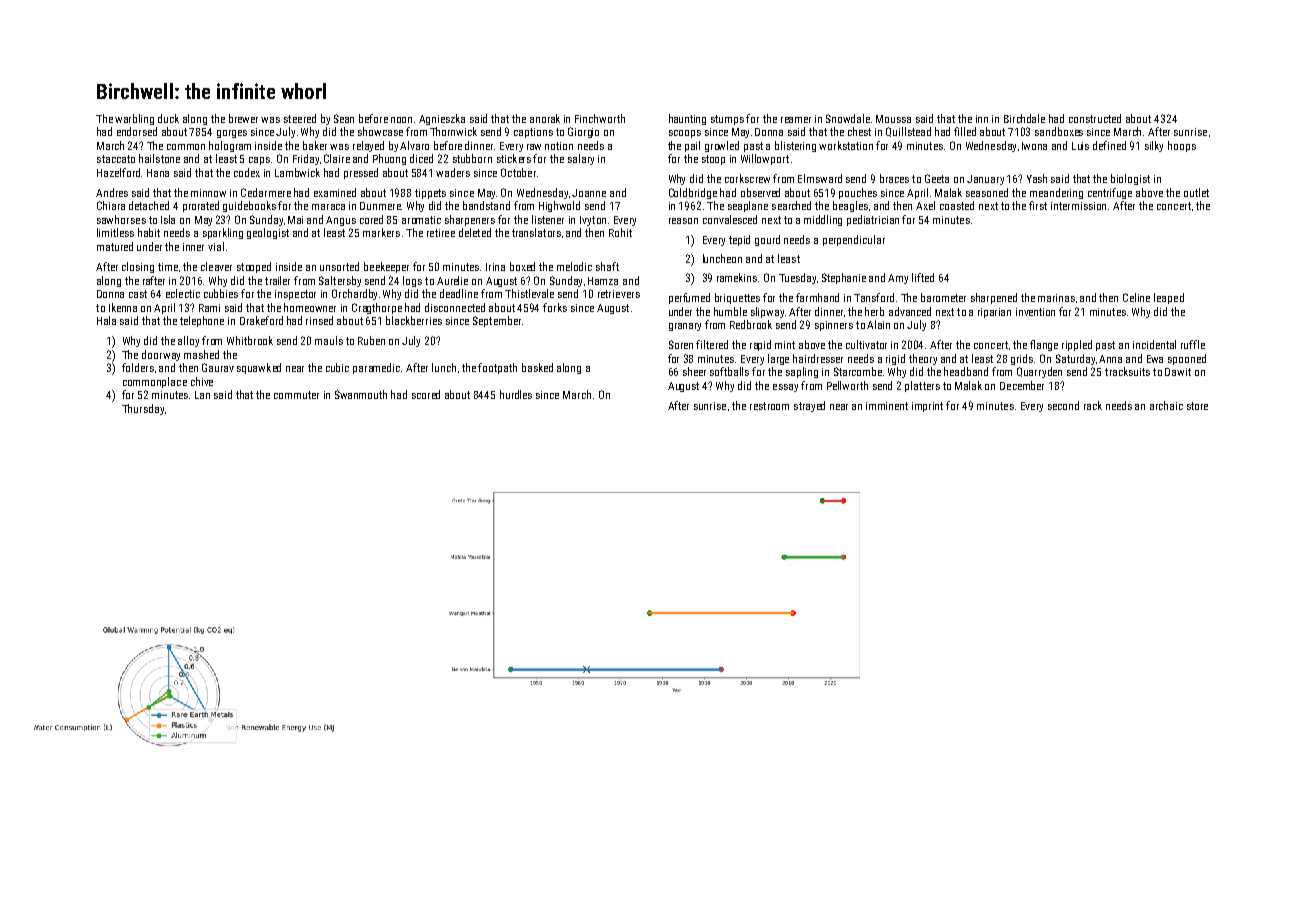 The image size is (1308, 924). What do you see at coordinates (295, 295) in the image?
I see `inspector` at bounding box center [295, 295].
